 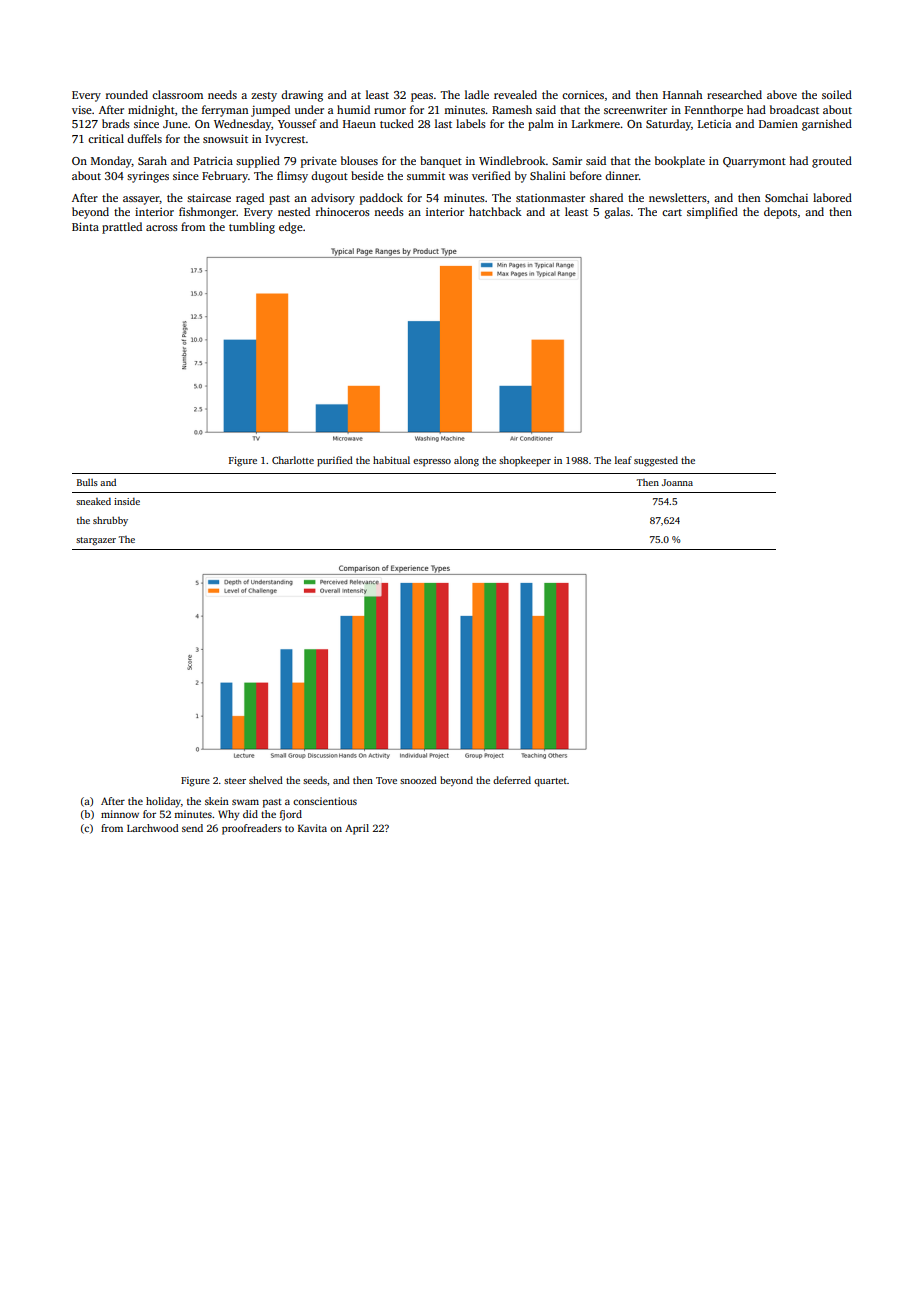 What do you see at coordinates (780, 213) in the screenshot?
I see `depots` at bounding box center [780, 213].
